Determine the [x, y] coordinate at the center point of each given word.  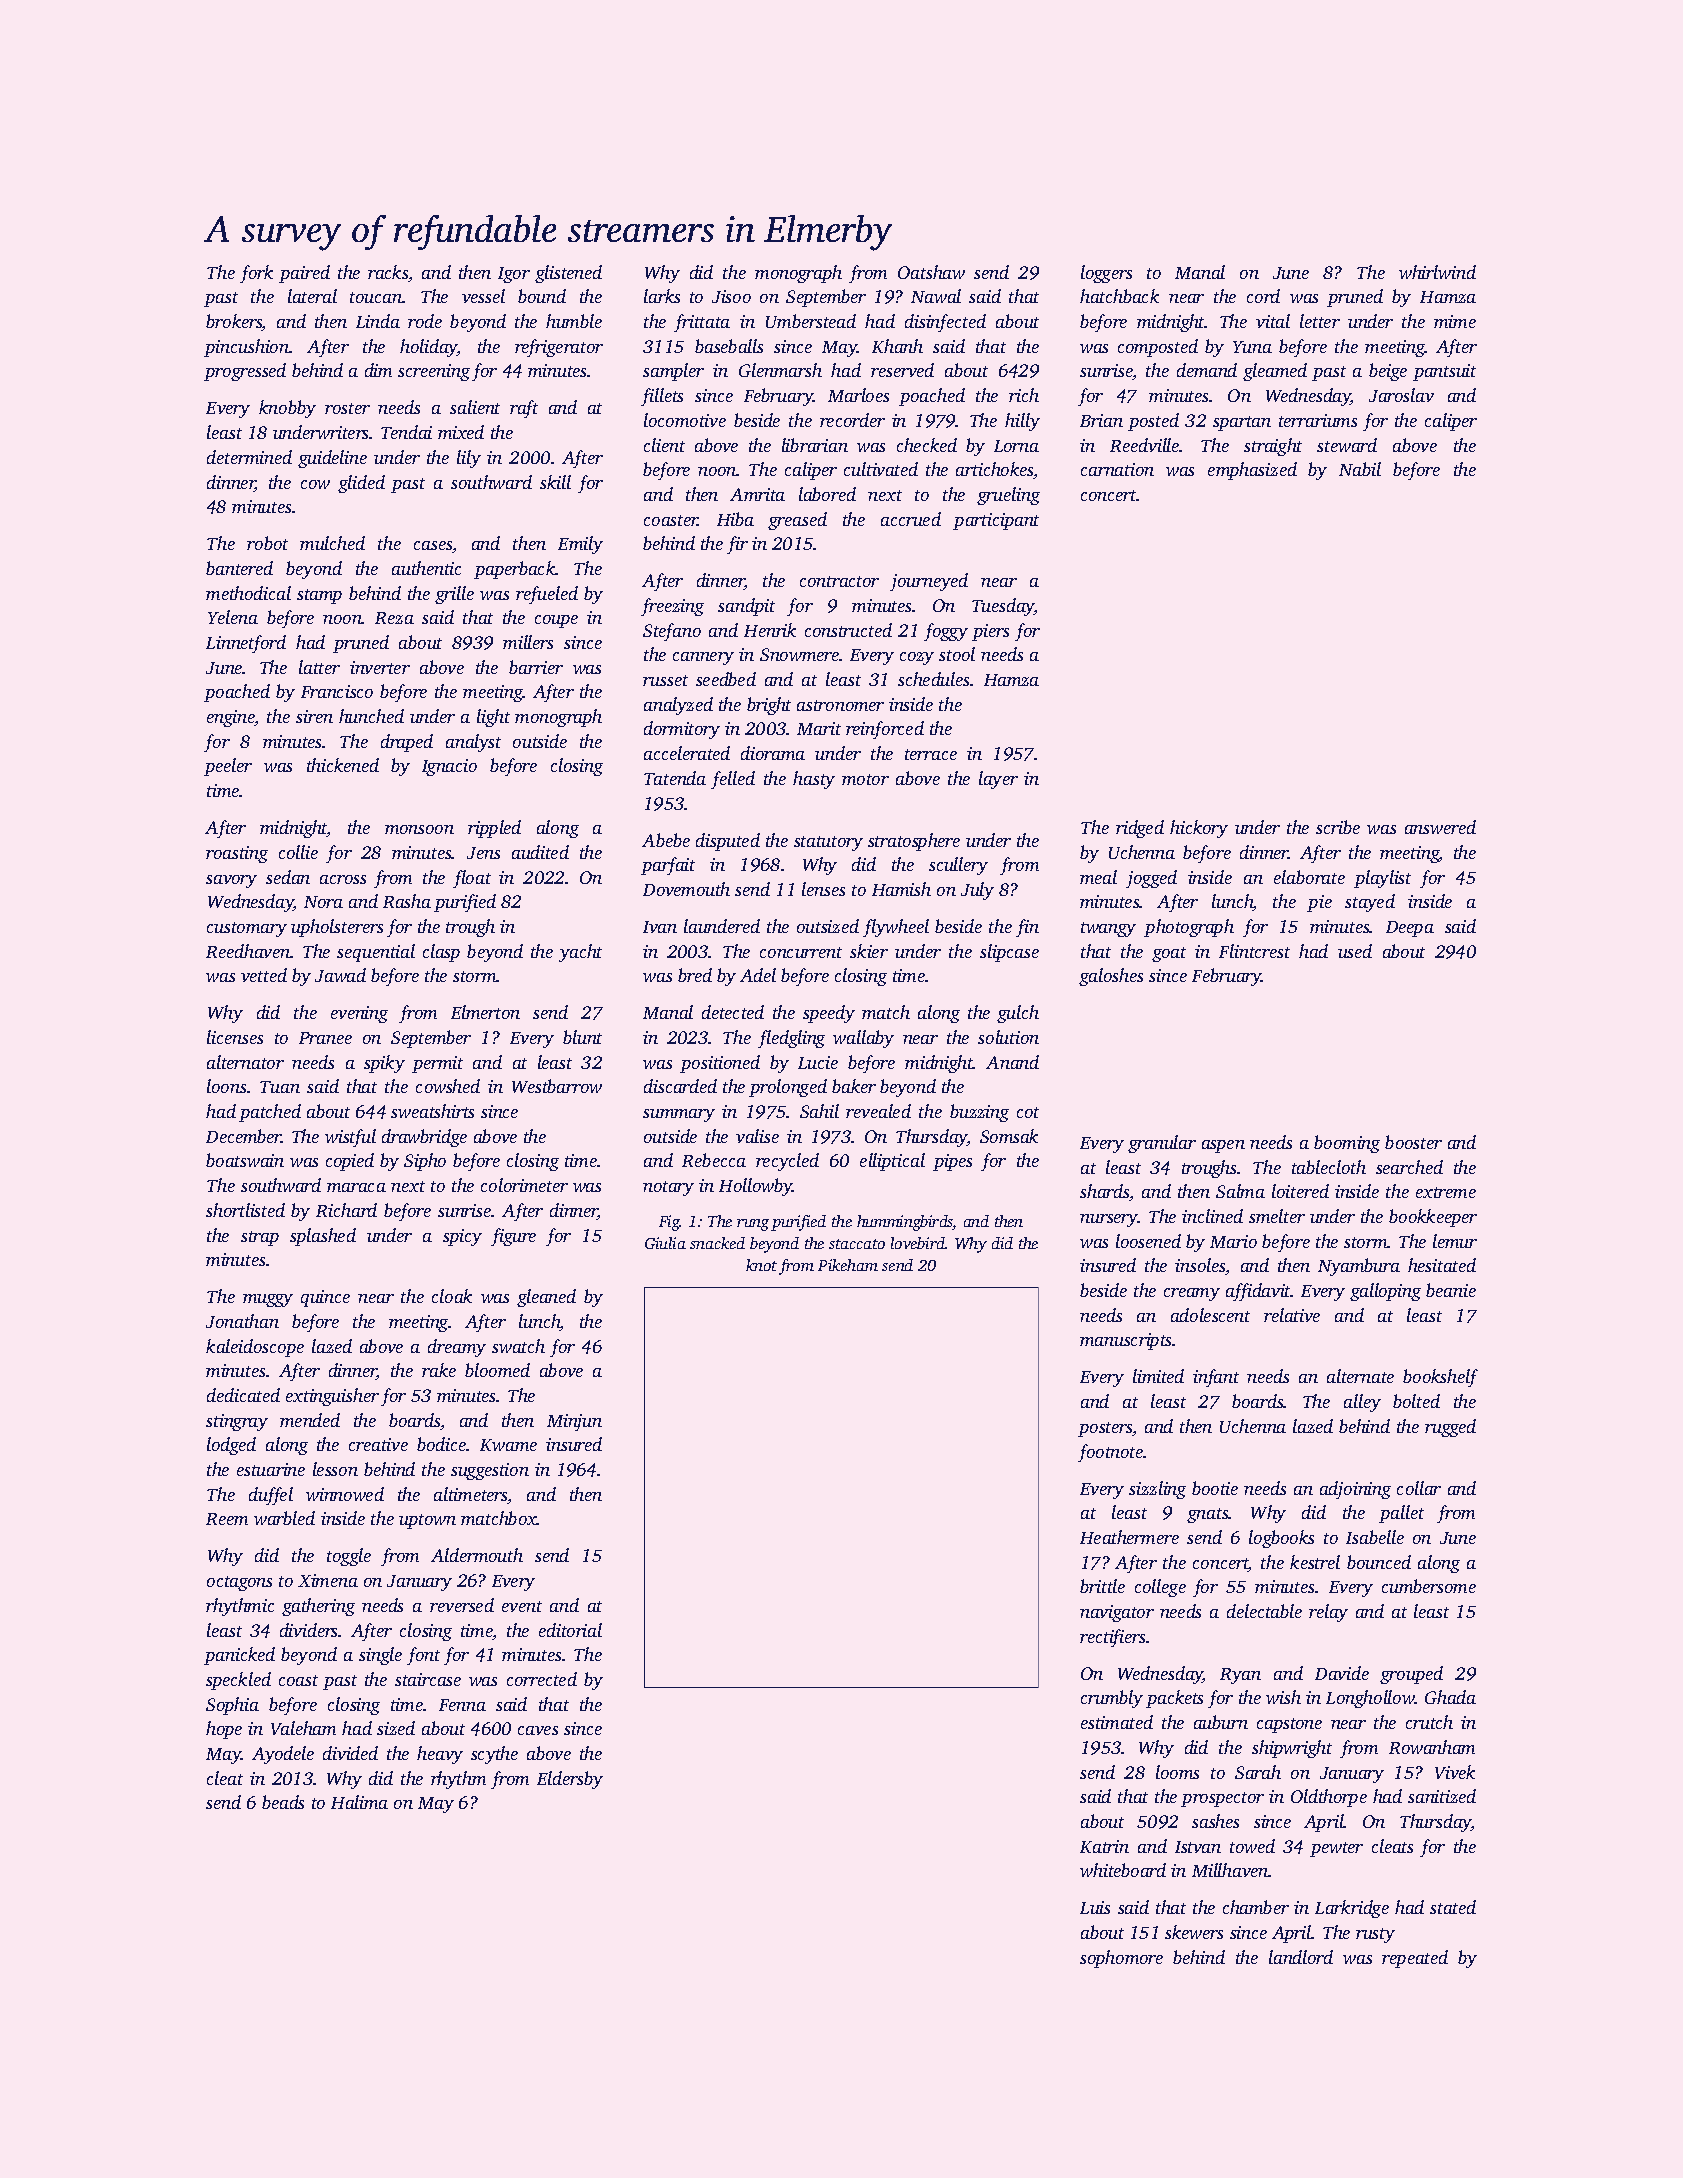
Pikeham [848, 1265]
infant [1216, 1378]
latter [319, 667]
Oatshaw [931, 272]
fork [256, 274]
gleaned [546, 1298]
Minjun [574, 1422]
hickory [1199, 829]
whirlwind [1437, 272]
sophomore [1121, 1959]
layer [998, 780]
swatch [518, 1346]
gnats [1208, 1515]
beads [283, 1802]
